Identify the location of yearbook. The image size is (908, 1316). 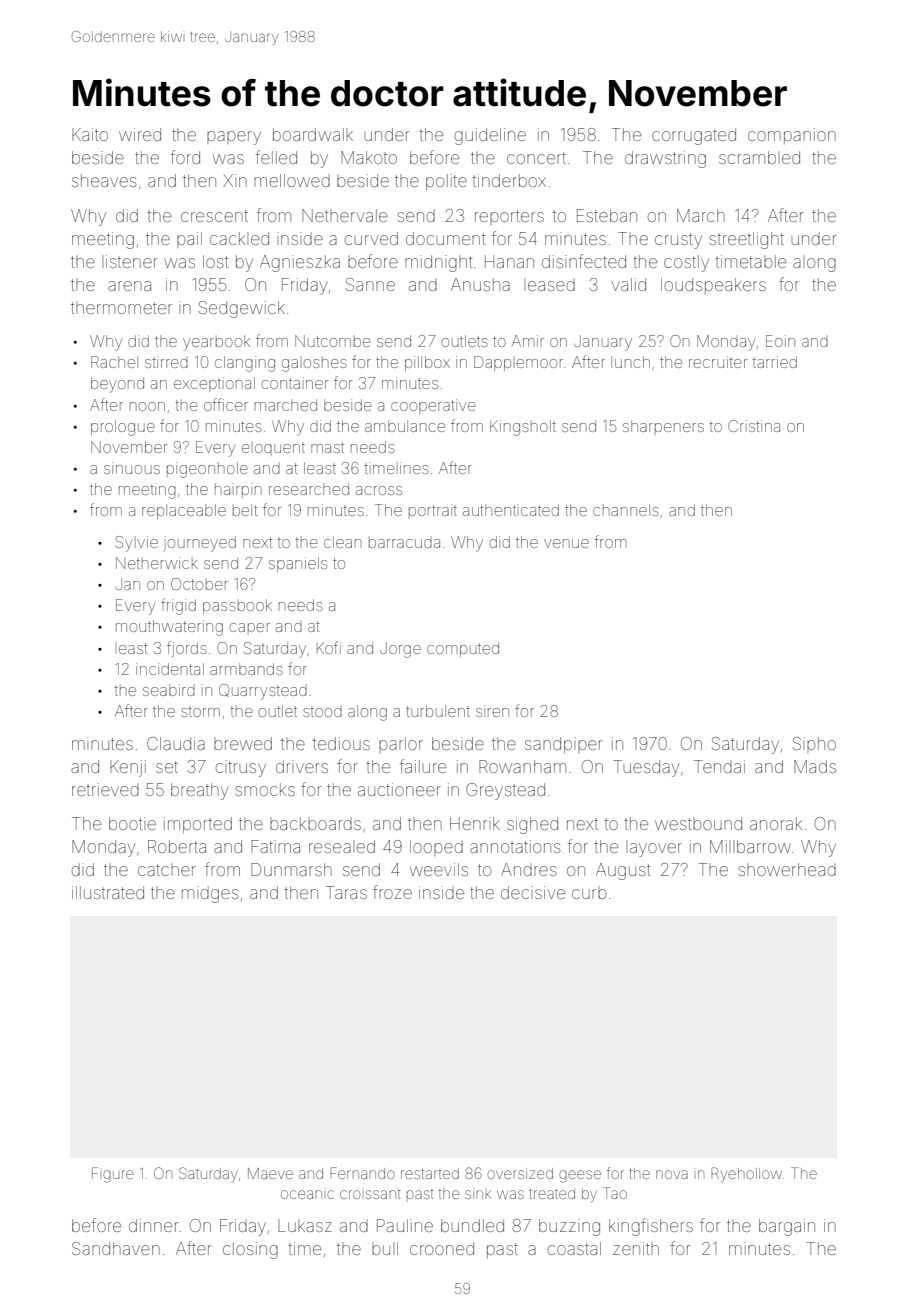
(216, 343).
